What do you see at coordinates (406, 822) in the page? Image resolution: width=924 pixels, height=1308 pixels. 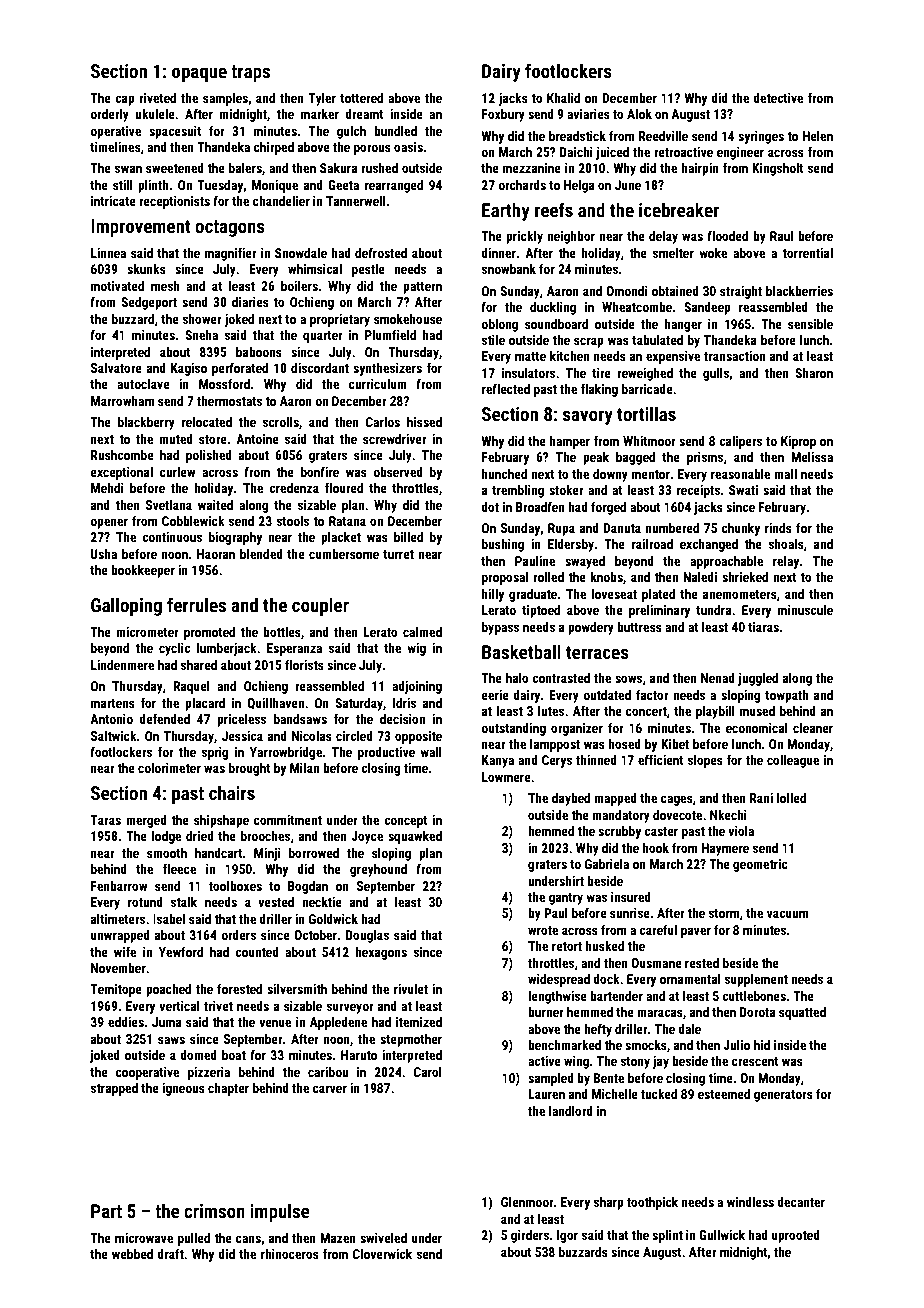 I see `concept` at bounding box center [406, 822].
